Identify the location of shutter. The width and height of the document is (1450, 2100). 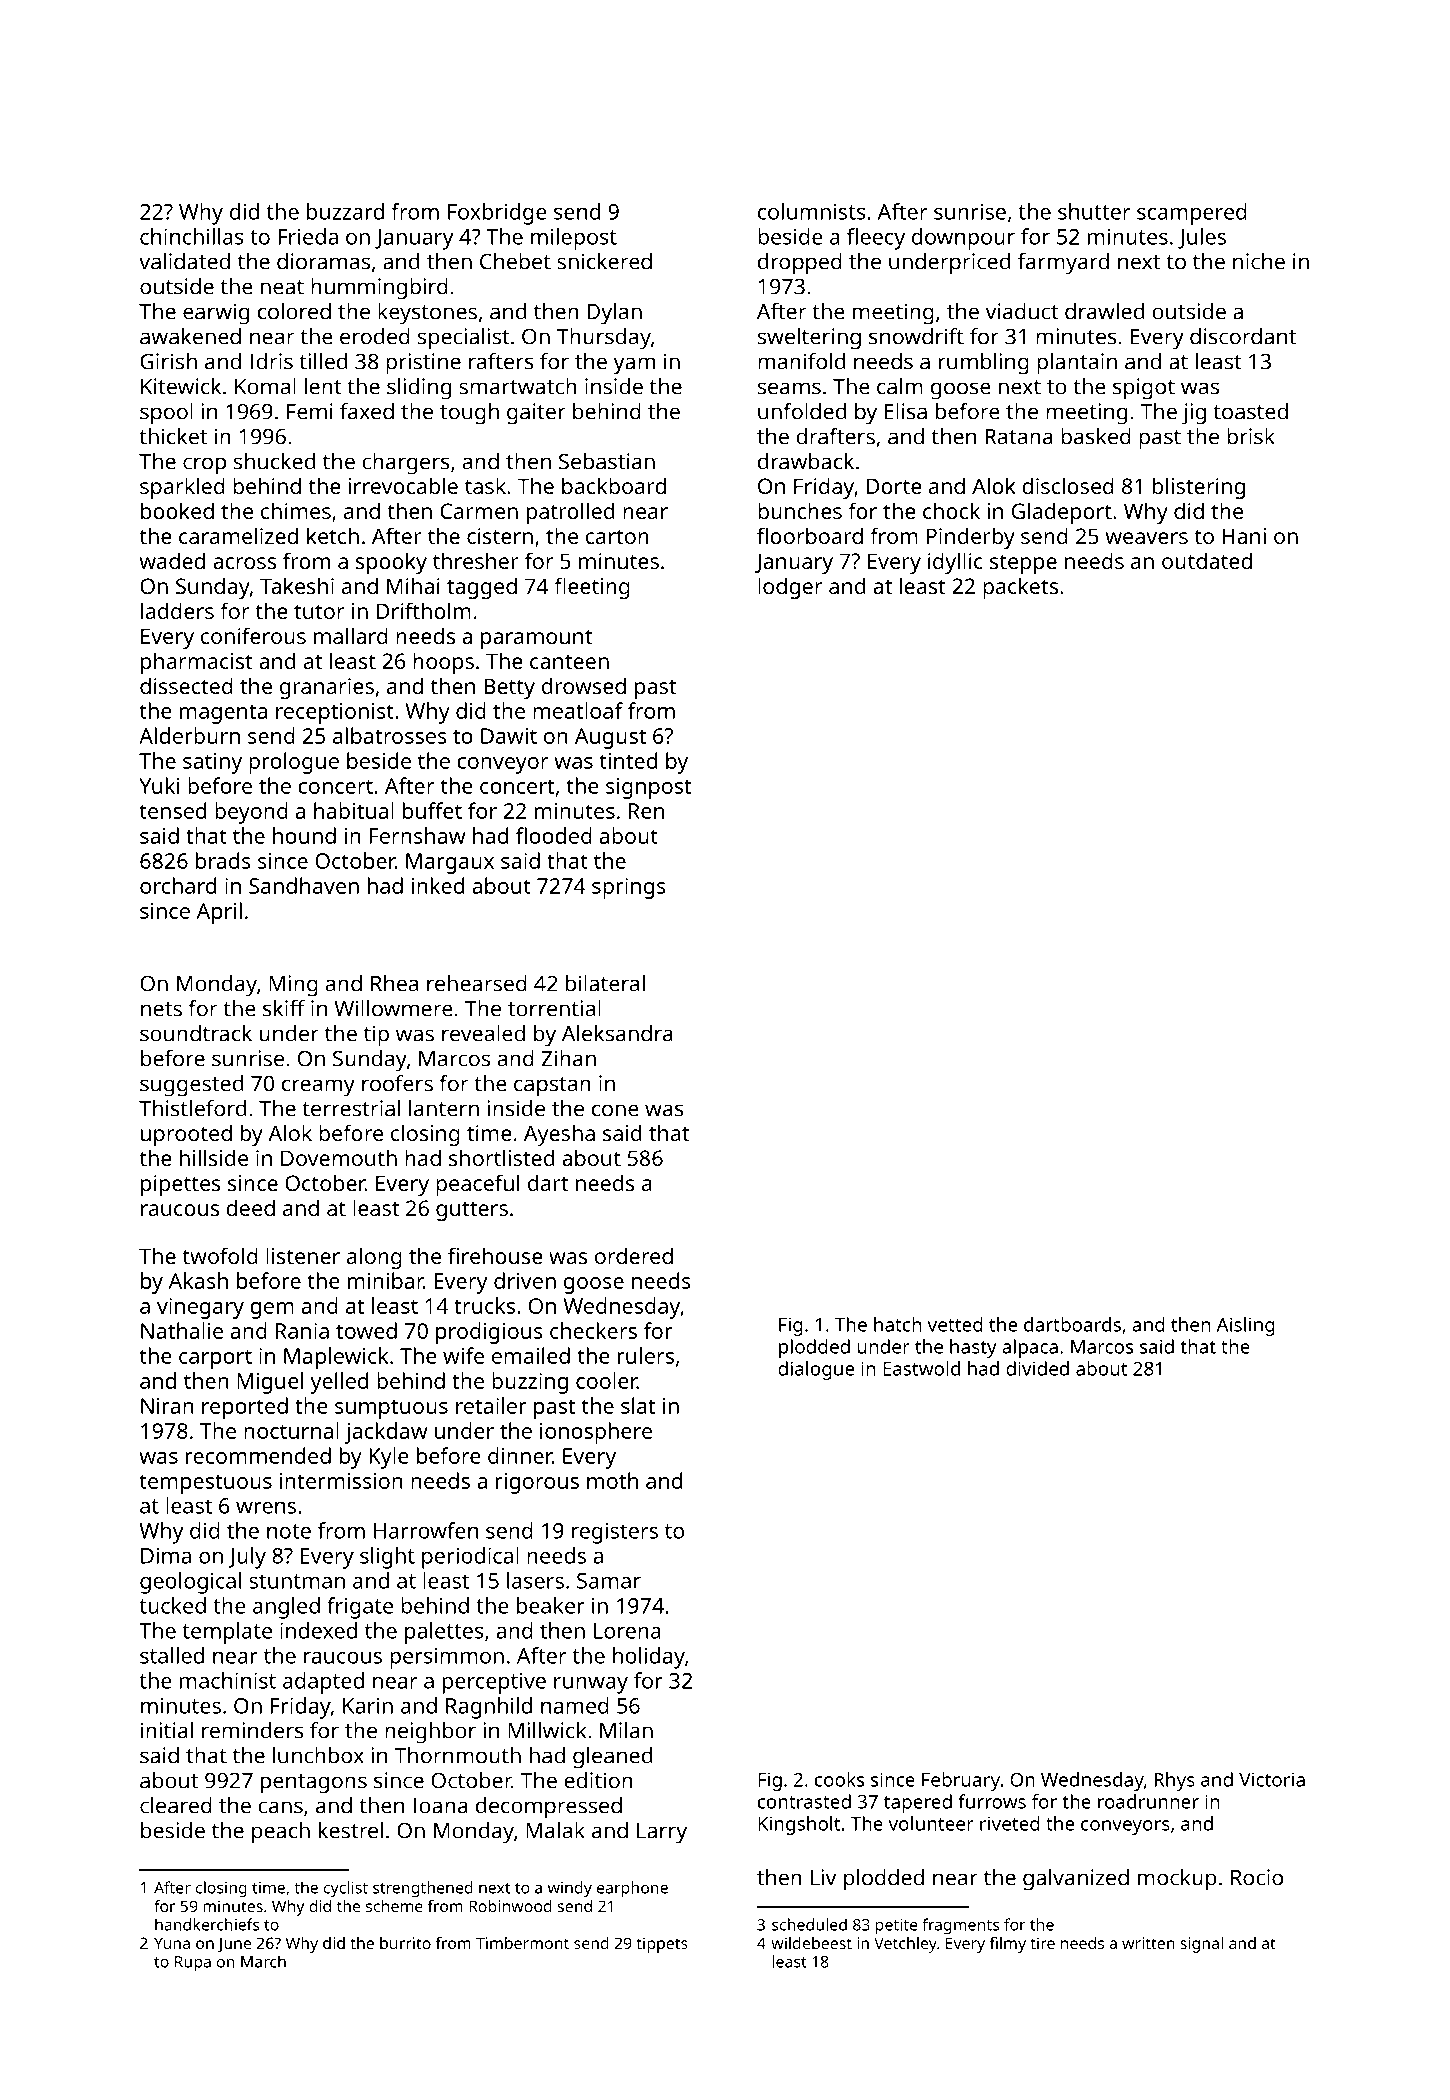
(1094, 211).
